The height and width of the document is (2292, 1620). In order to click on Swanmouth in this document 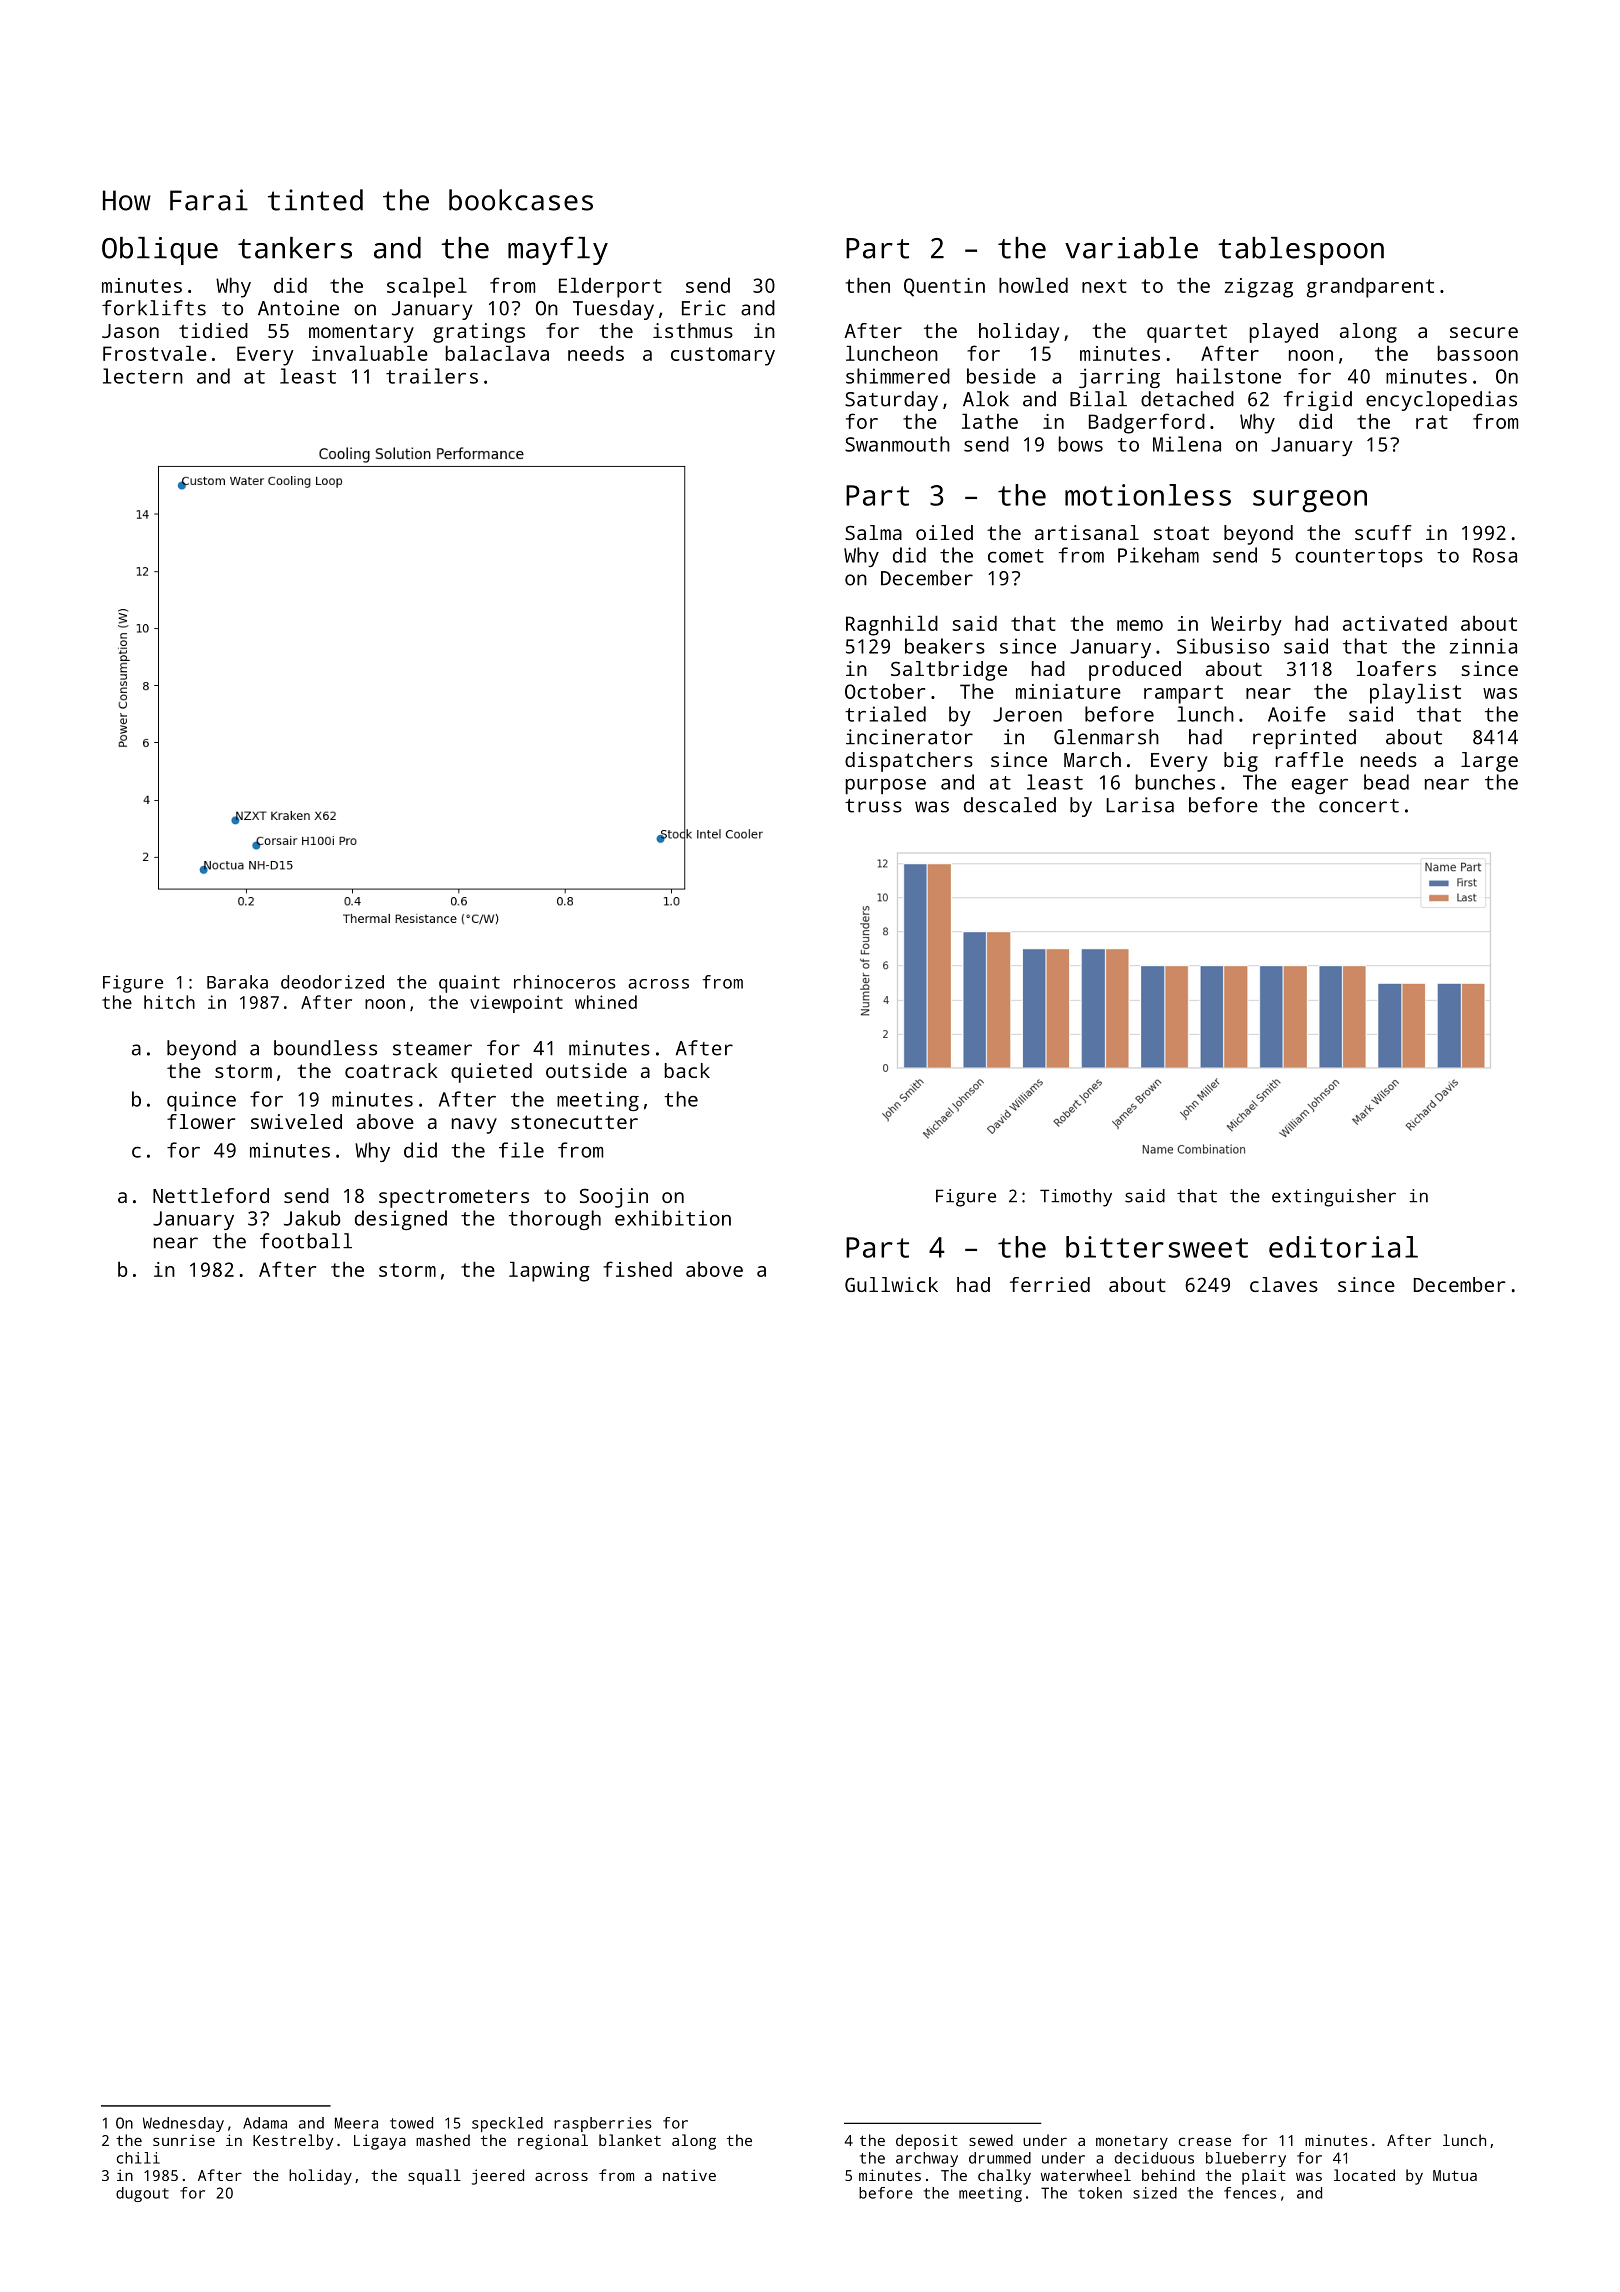, I will do `click(897, 444)`.
